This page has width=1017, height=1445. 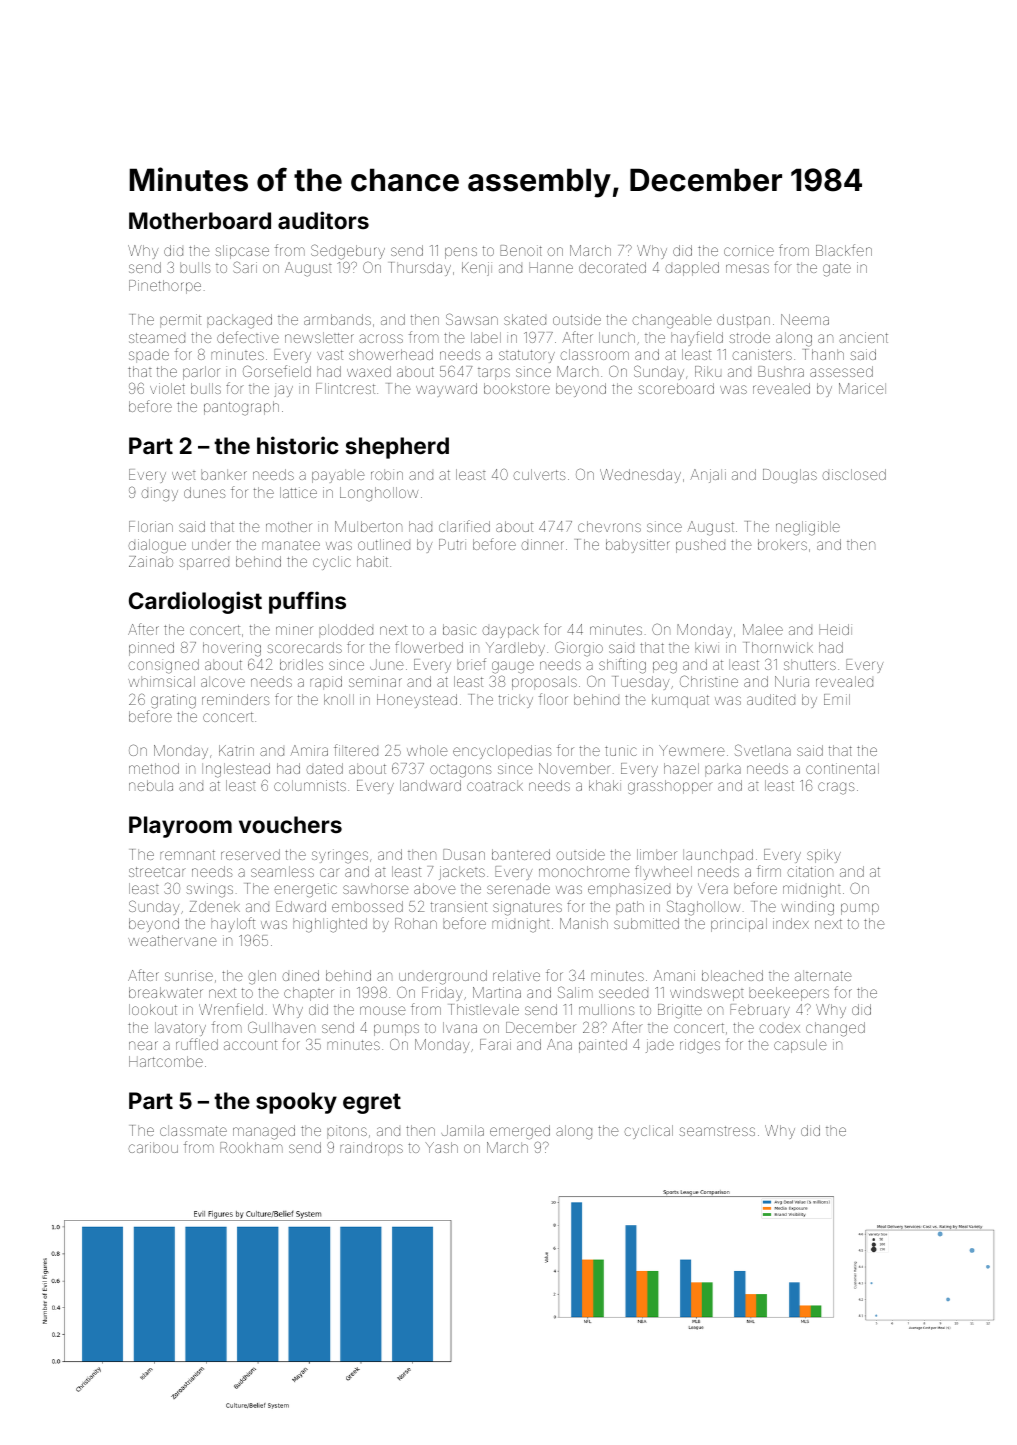 I want to click on khaki, so click(x=605, y=785).
